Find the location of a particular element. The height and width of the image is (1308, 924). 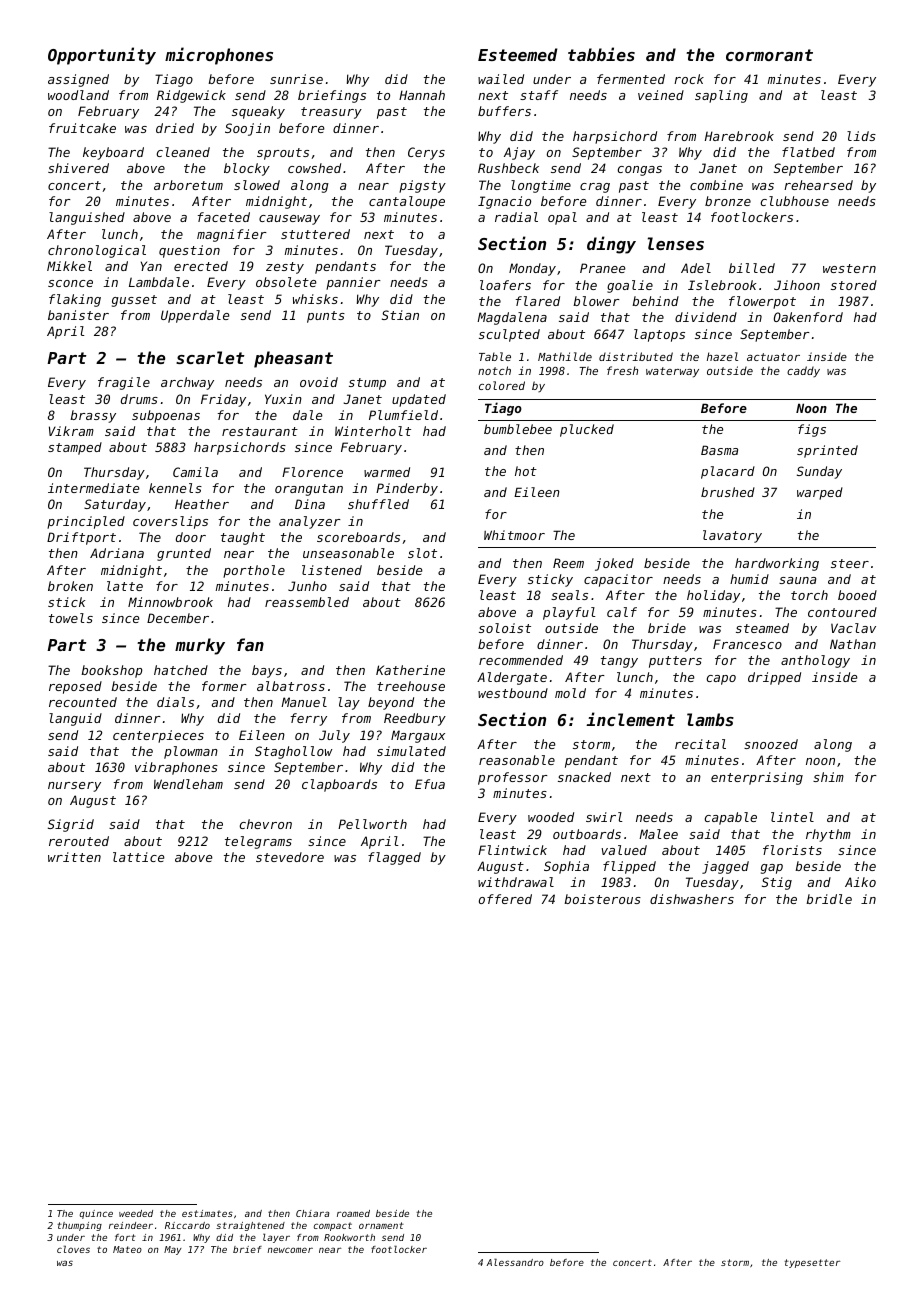

written is located at coordinates (74, 857).
